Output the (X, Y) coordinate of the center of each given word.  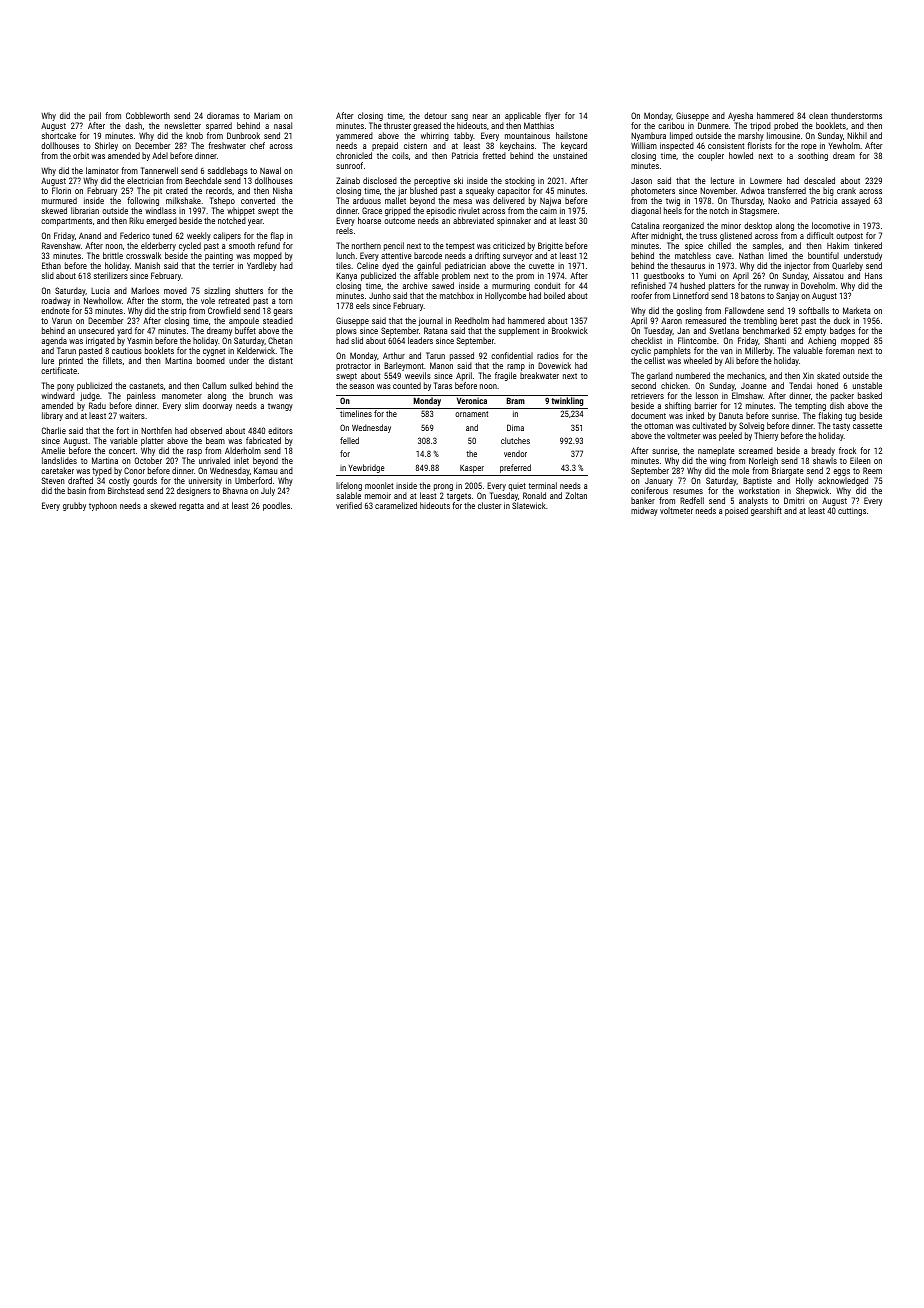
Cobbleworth (148, 115)
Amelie (53, 450)
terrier (223, 266)
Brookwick (570, 330)
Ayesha (740, 116)
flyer (552, 116)
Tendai (800, 385)
